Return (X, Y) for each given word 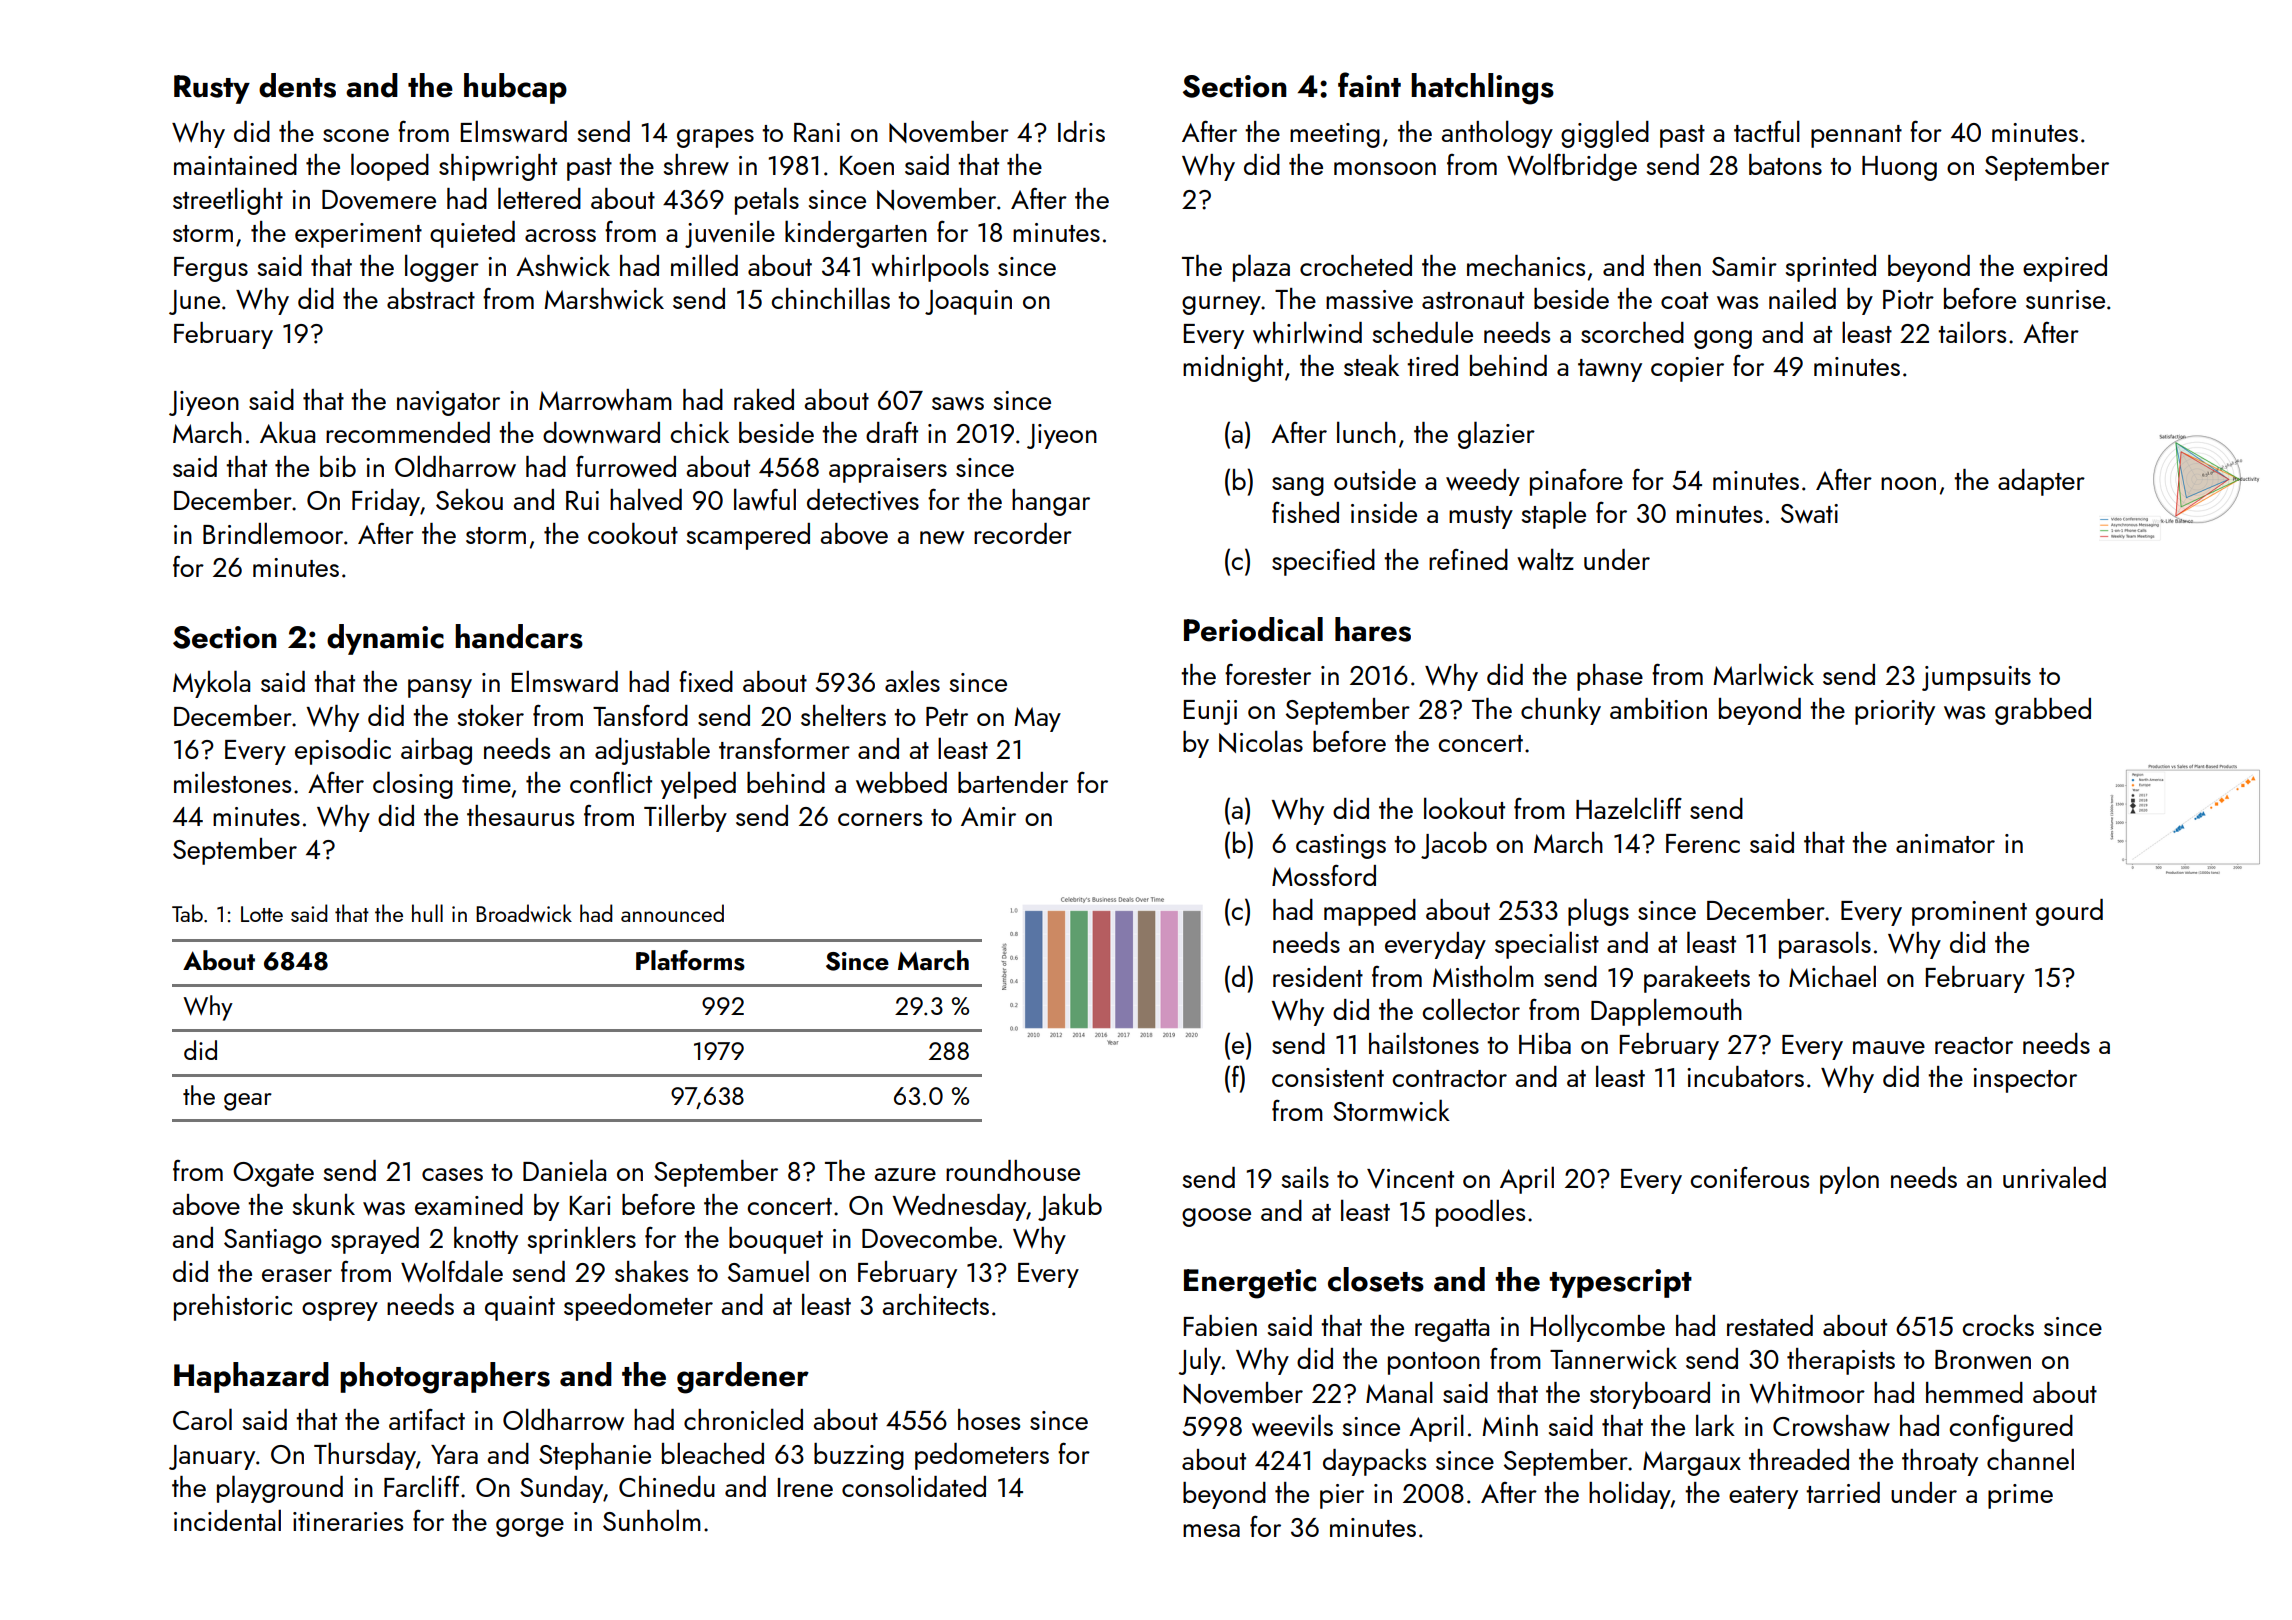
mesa (1211, 1530)
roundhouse (1013, 1170)
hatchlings (1482, 89)
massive (1369, 299)
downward (601, 433)
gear (248, 1102)
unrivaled (2054, 1177)
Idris (1081, 131)
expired (2065, 268)
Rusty (212, 89)
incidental (227, 1520)
